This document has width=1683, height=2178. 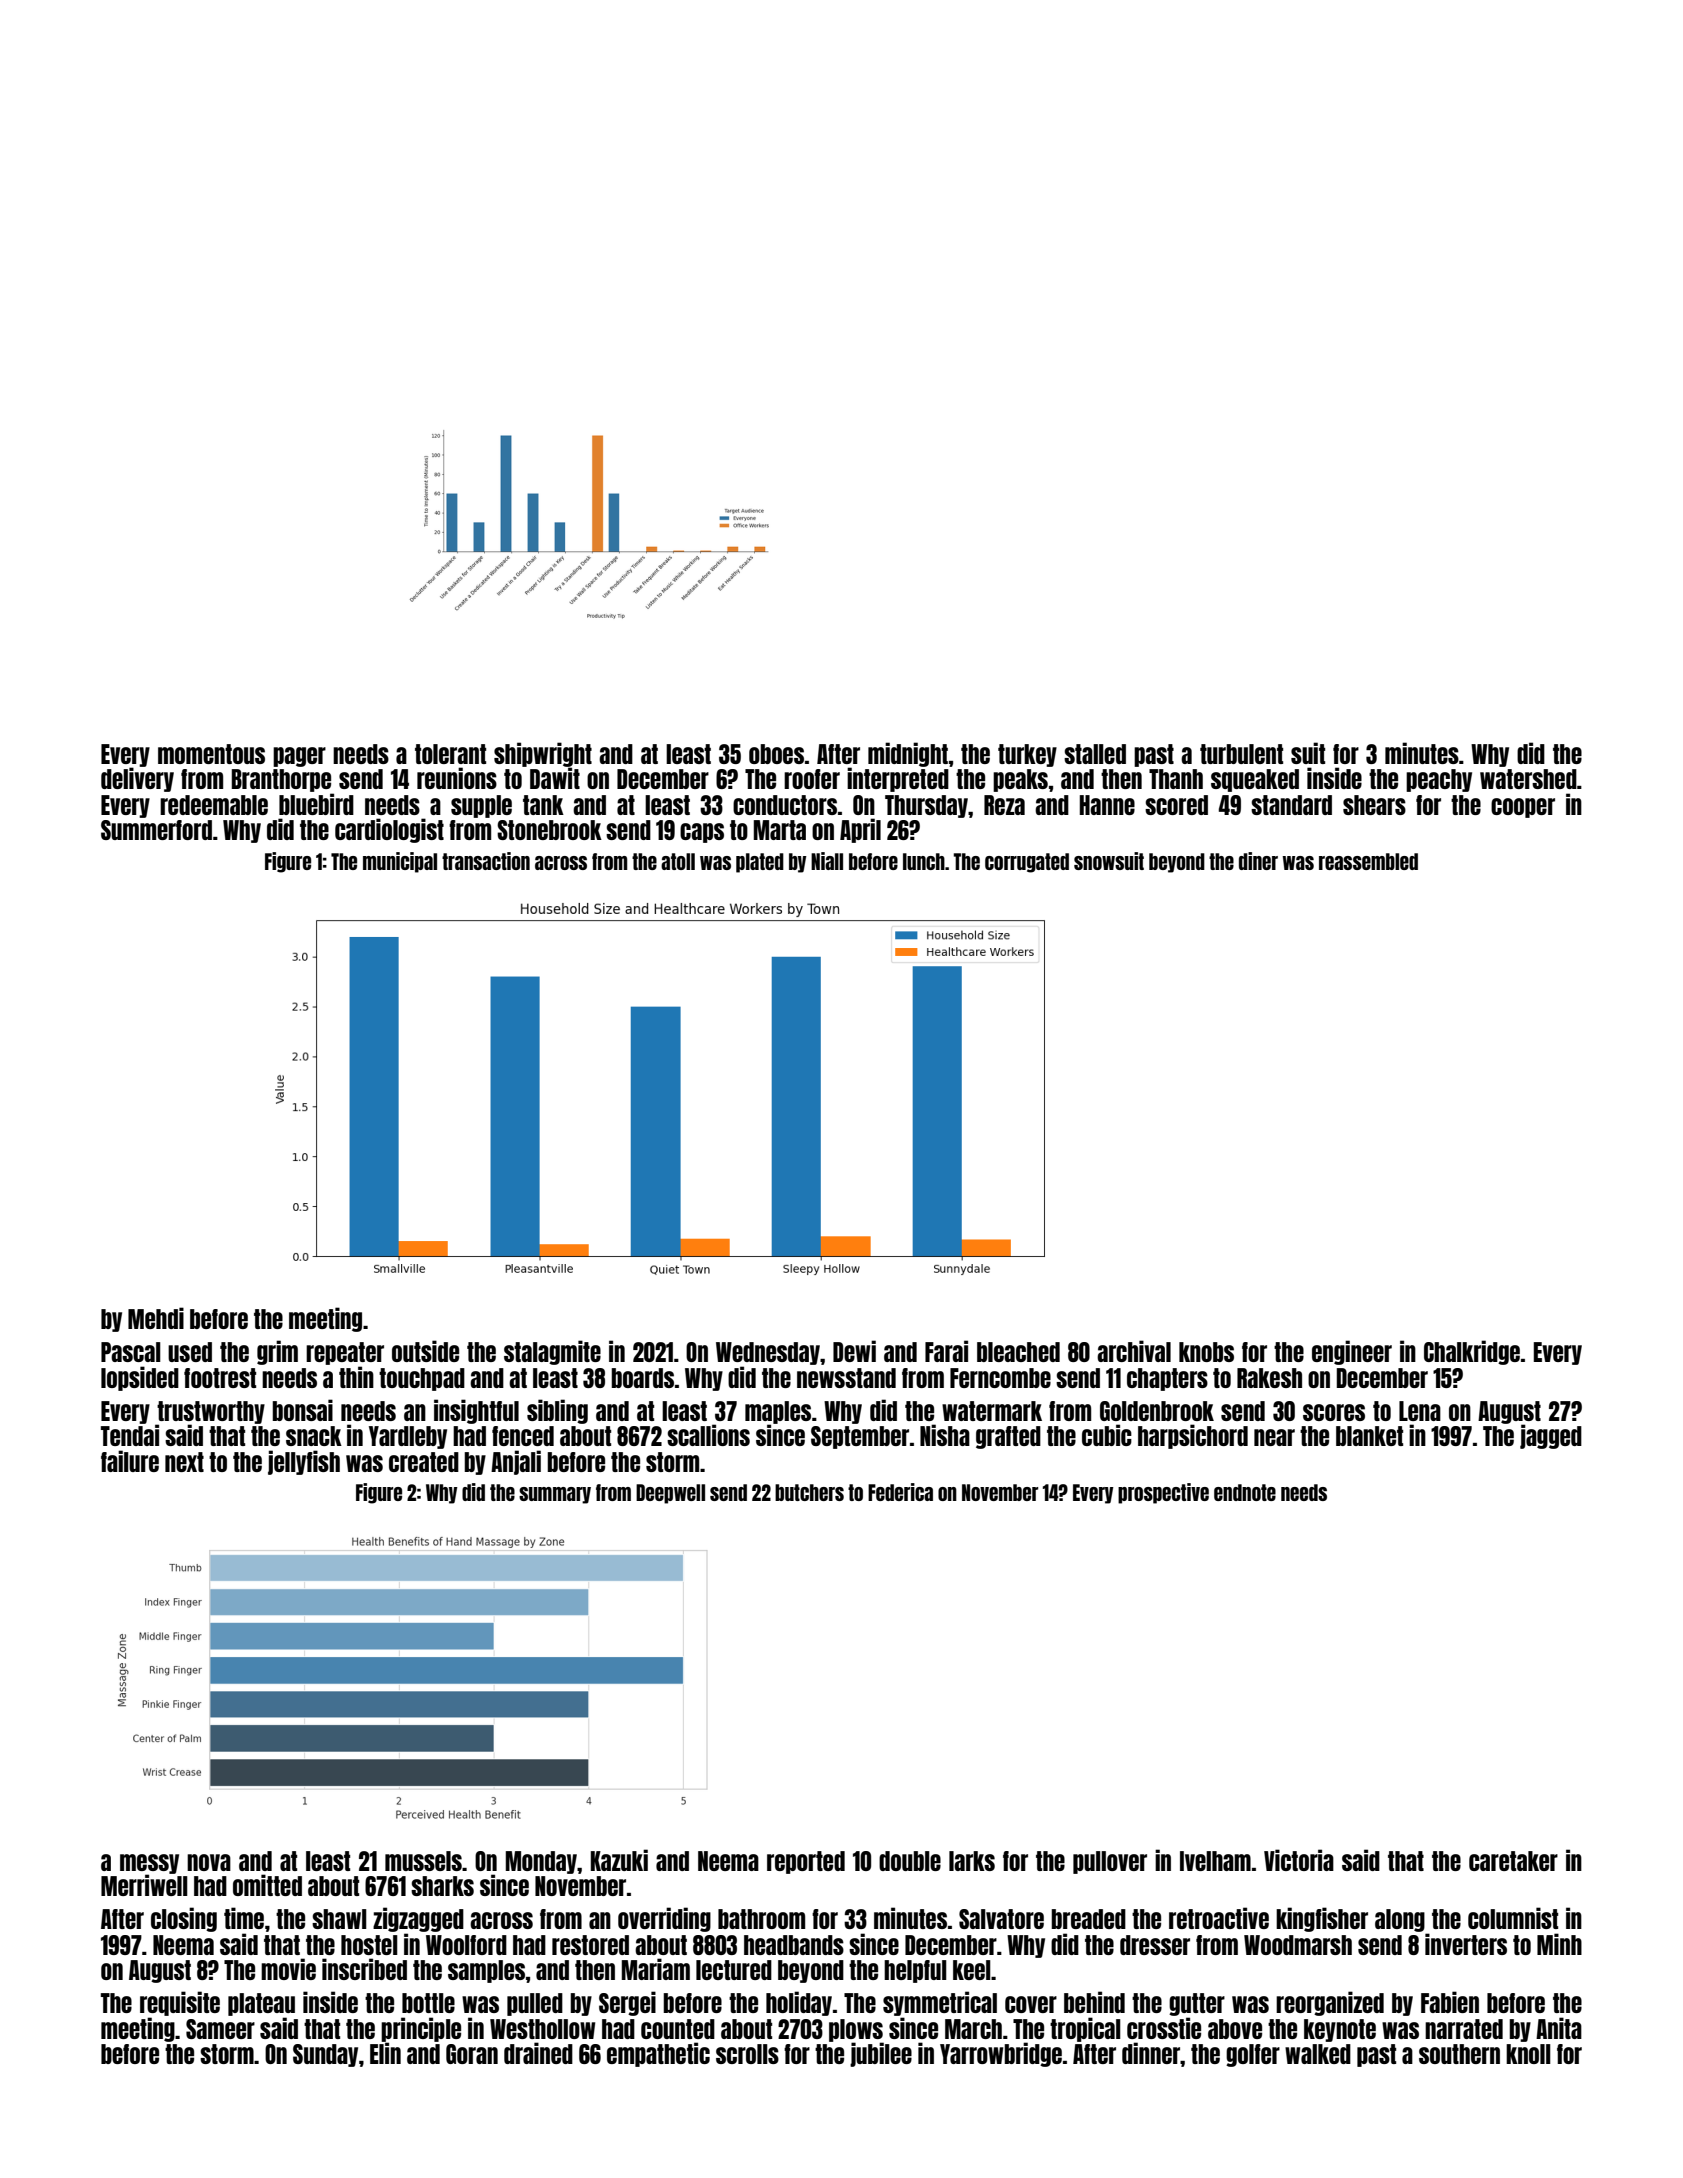 What do you see at coordinates (846, 1378) in the document?
I see `newsstand` at bounding box center [846, 1378].
